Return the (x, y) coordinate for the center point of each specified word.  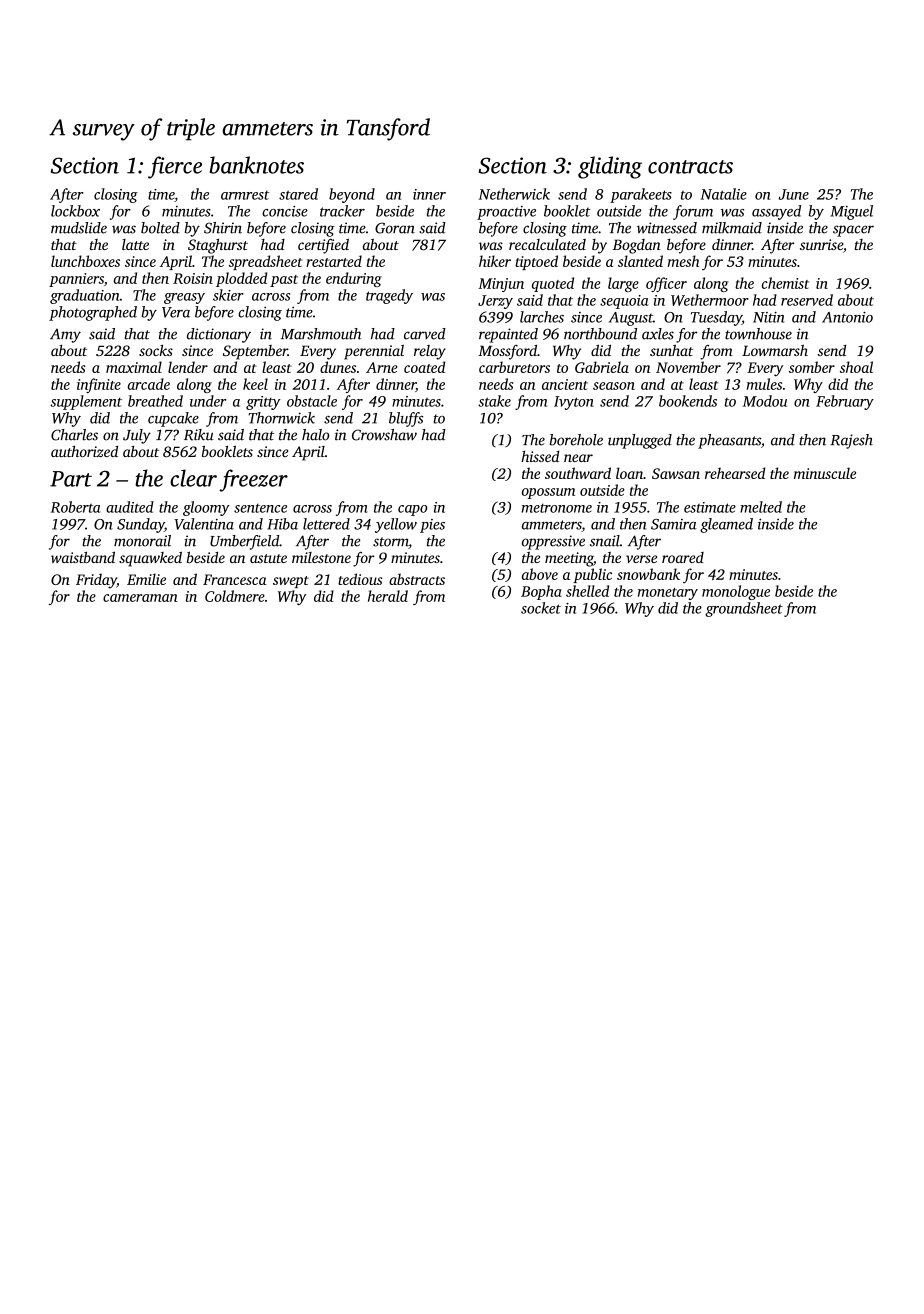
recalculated (547, 244)
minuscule (825, 473)
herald (388, 596)
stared (298, 194)
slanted (640, 261)
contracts (690, 167)
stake (494, 401)
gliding (610, 167)
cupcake (173, 419)
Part (71, 479)
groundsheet (744, 609)
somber (812, 367)
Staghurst (218, 246)
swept (291, 582)
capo (412, 510)
